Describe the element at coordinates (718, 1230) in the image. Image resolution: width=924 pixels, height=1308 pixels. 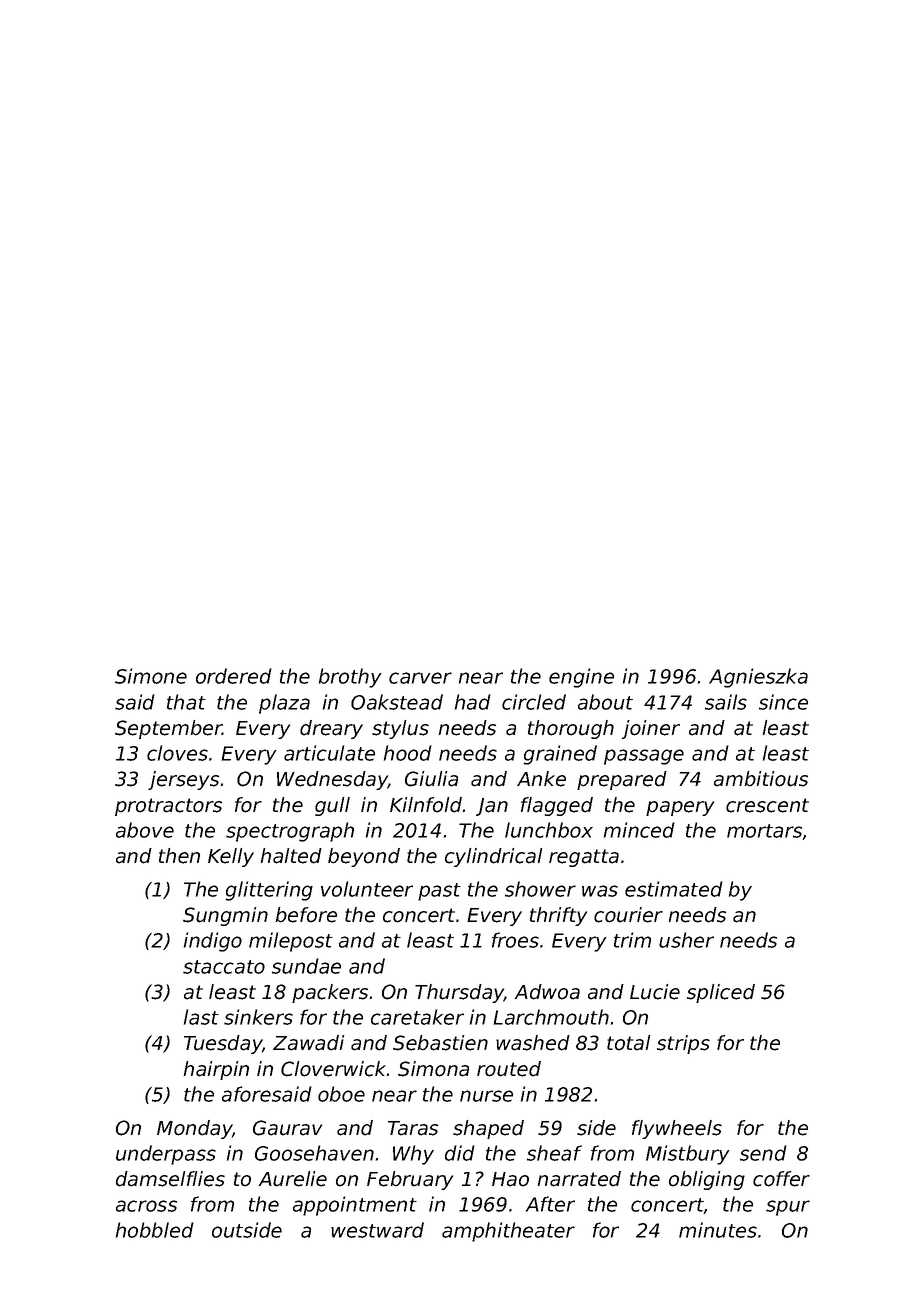
I see `minutes` at that location.
